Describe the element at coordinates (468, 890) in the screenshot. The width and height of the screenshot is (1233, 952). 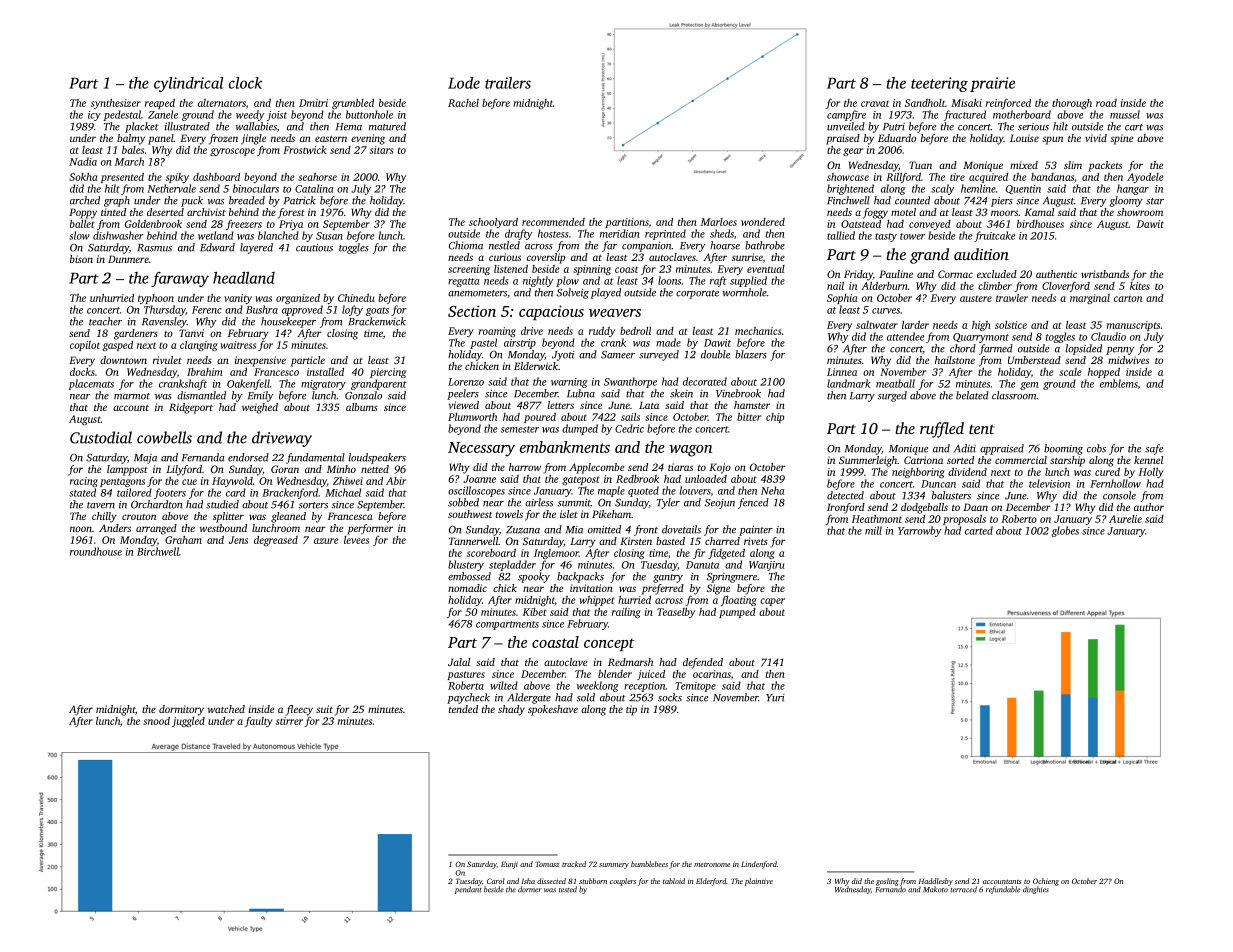
I see `pendant` at that location.
